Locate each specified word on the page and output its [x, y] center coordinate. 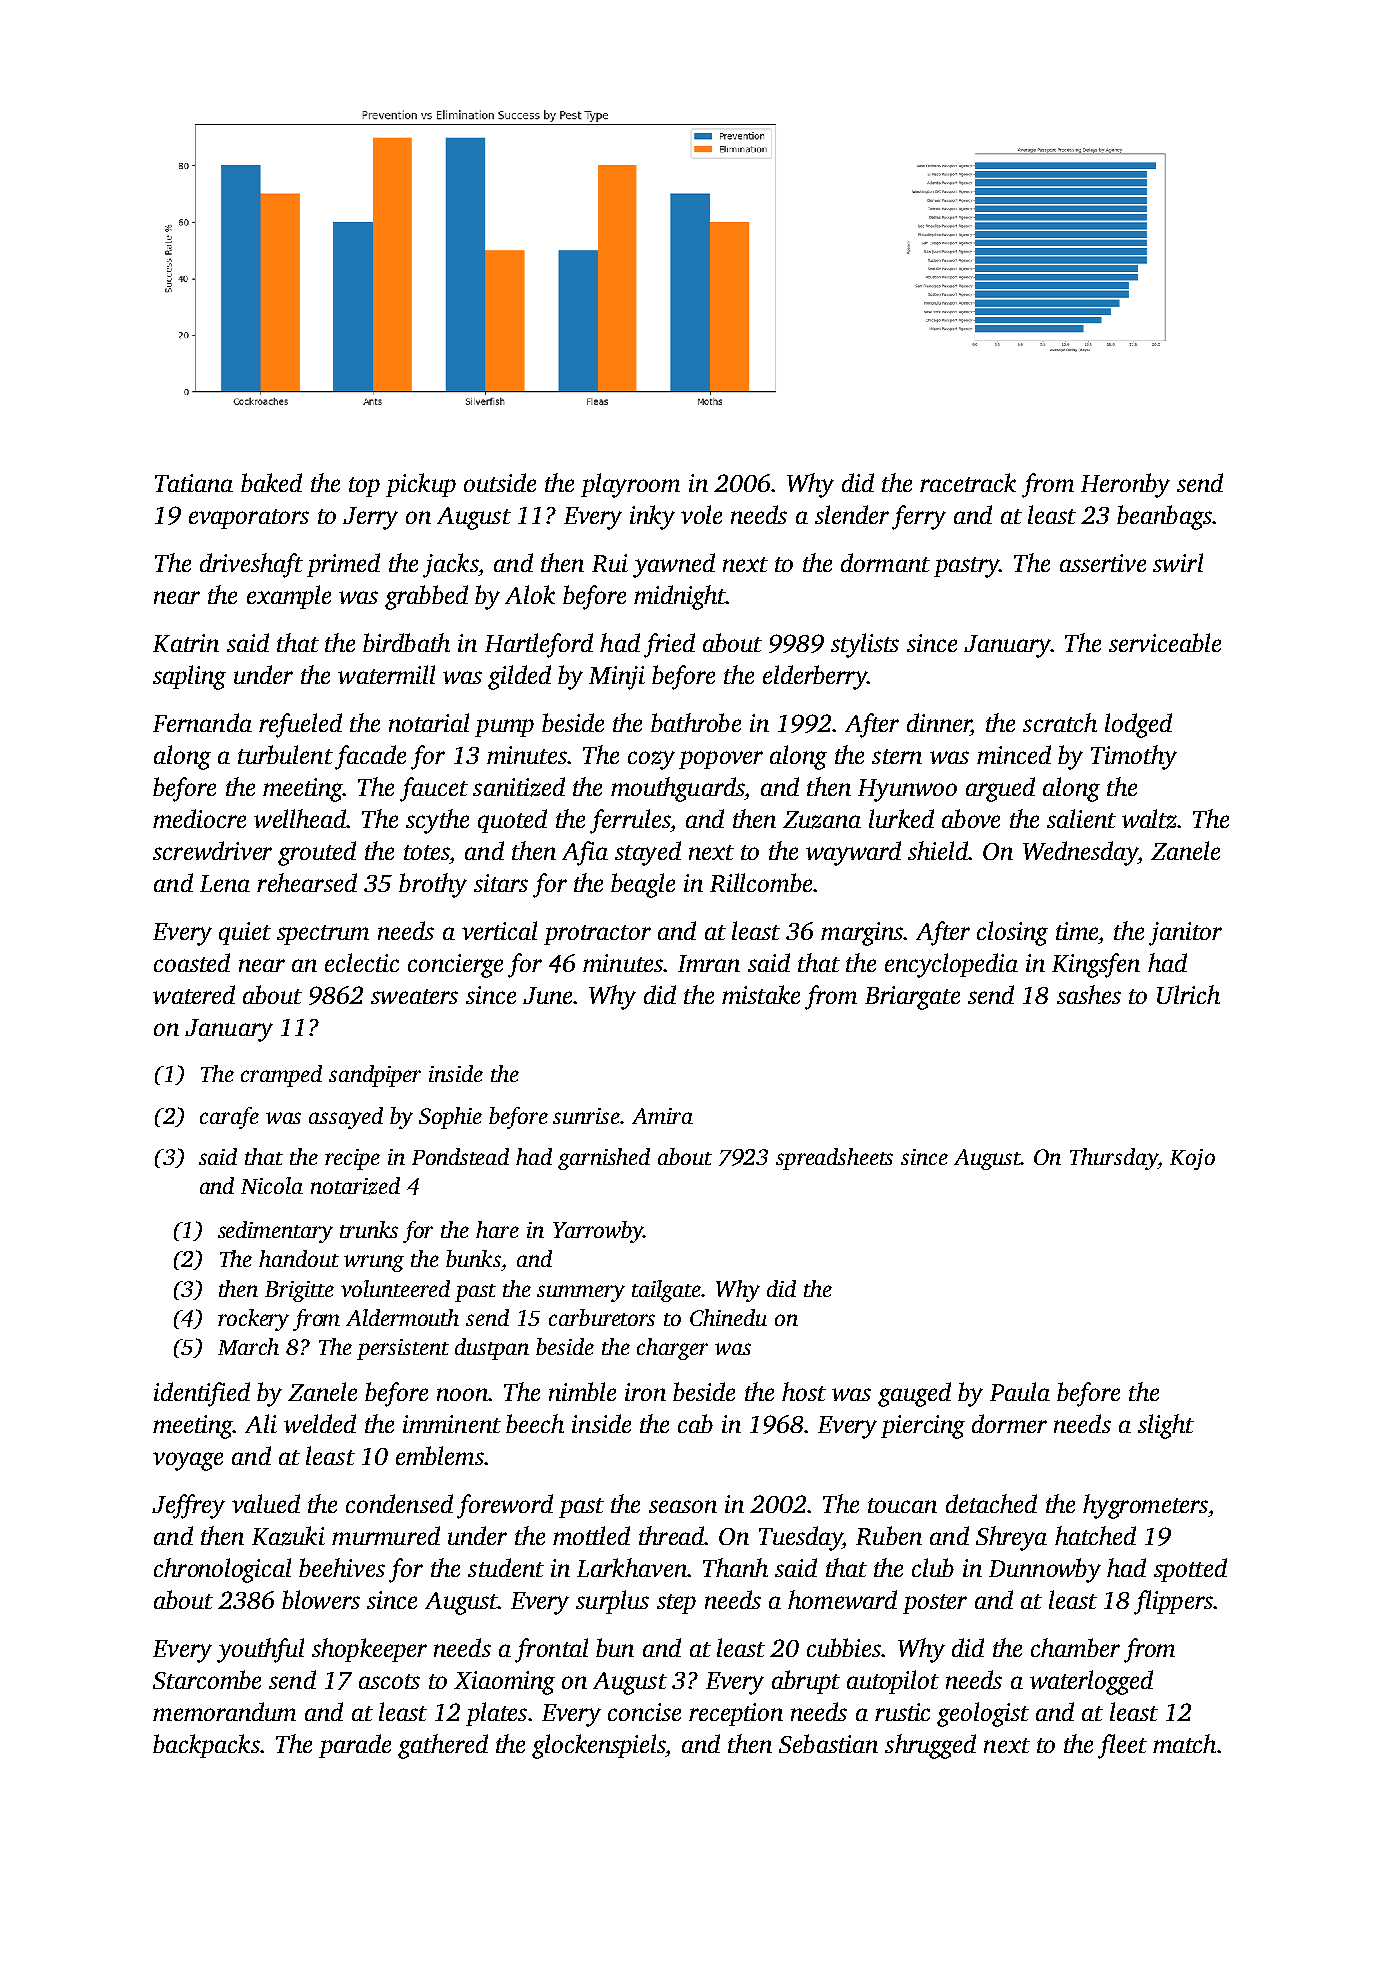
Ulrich [1188, 994]
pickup [421, 485]
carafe [229, 1118]
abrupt [806, 1682]
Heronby [1125, 485]
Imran [709, 963]
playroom [630, 485]
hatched [1095, 1535]
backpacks [206, 1746]
